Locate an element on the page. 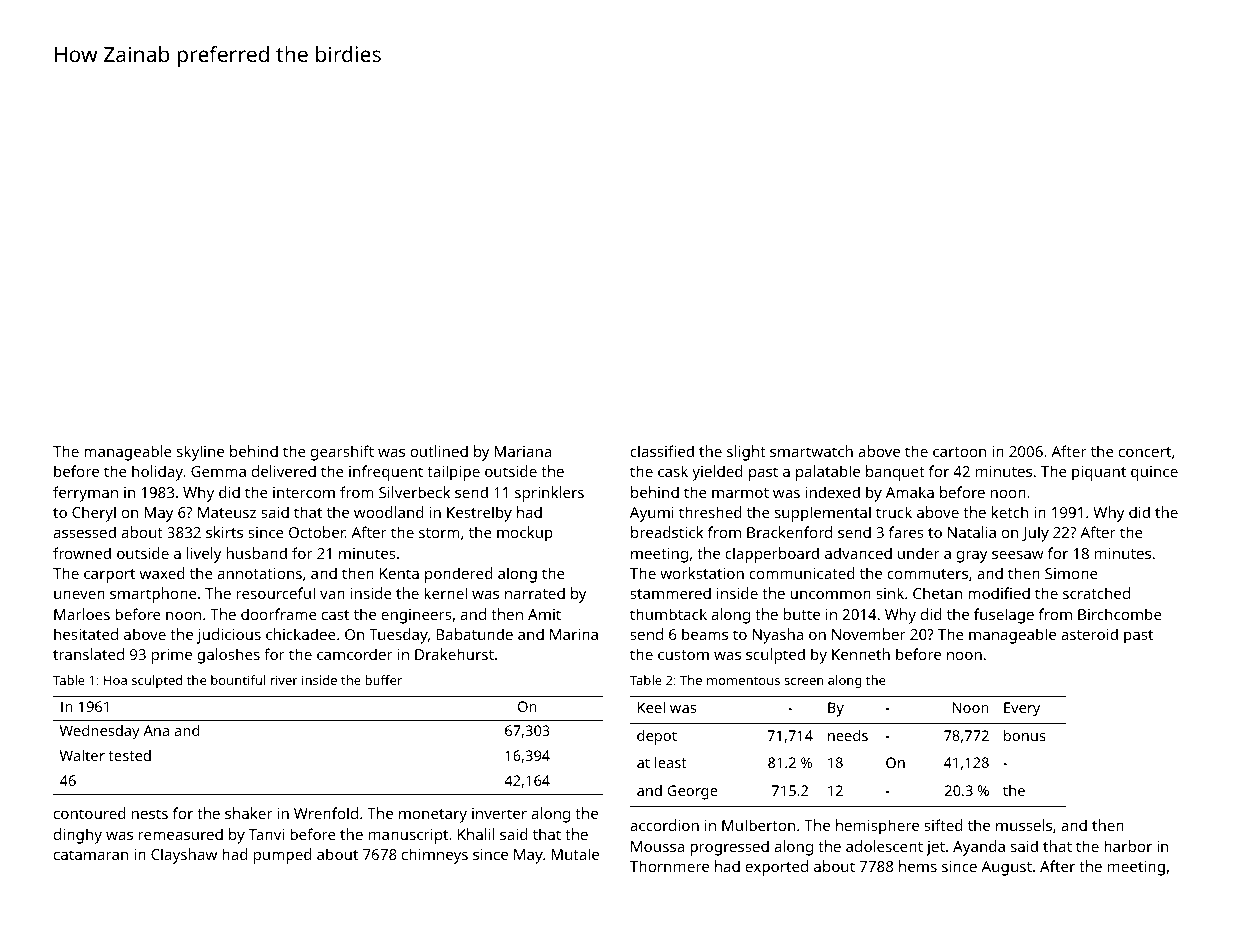 This page has width=1233, height=952. skyline is located at coordinates (200, 453).
